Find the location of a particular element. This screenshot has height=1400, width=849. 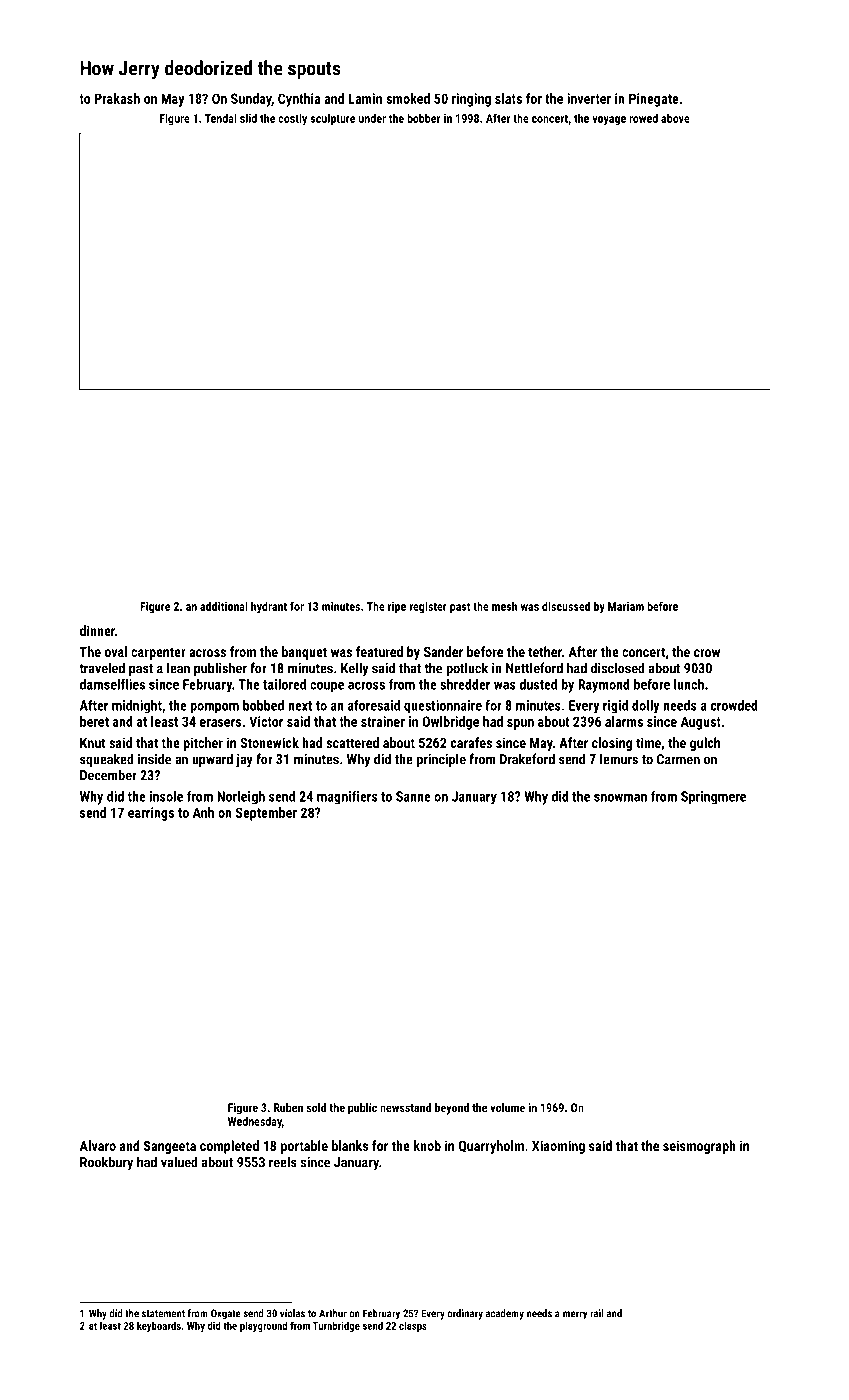

rail is located at coordinates (597, 1313).
